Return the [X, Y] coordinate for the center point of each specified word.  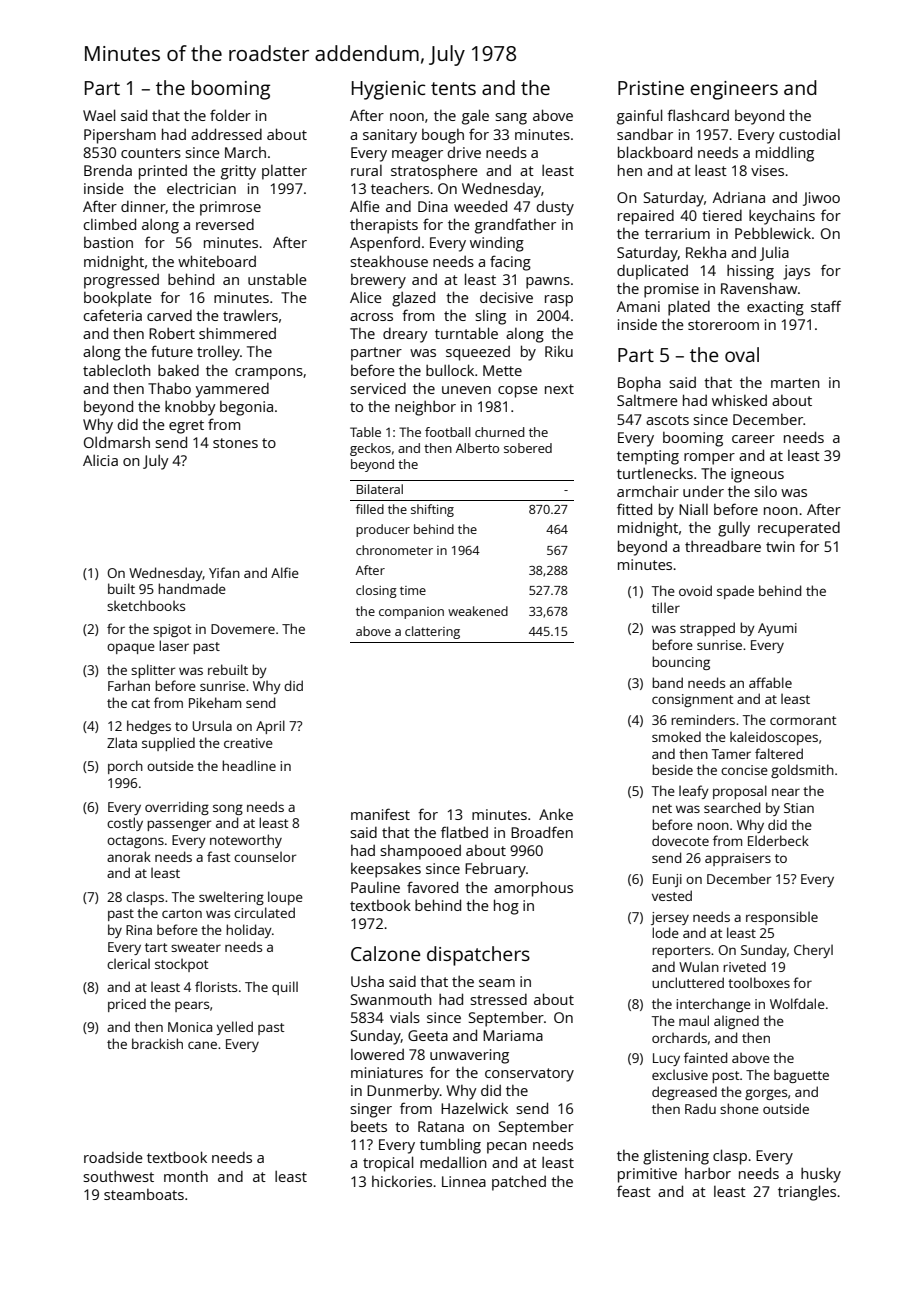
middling [785, 154]
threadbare [723, 546]
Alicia [100, 460]
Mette [502, 370]
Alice [366, 297]
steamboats [144, 1194]
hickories [402, 1181]
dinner [143, 207]
